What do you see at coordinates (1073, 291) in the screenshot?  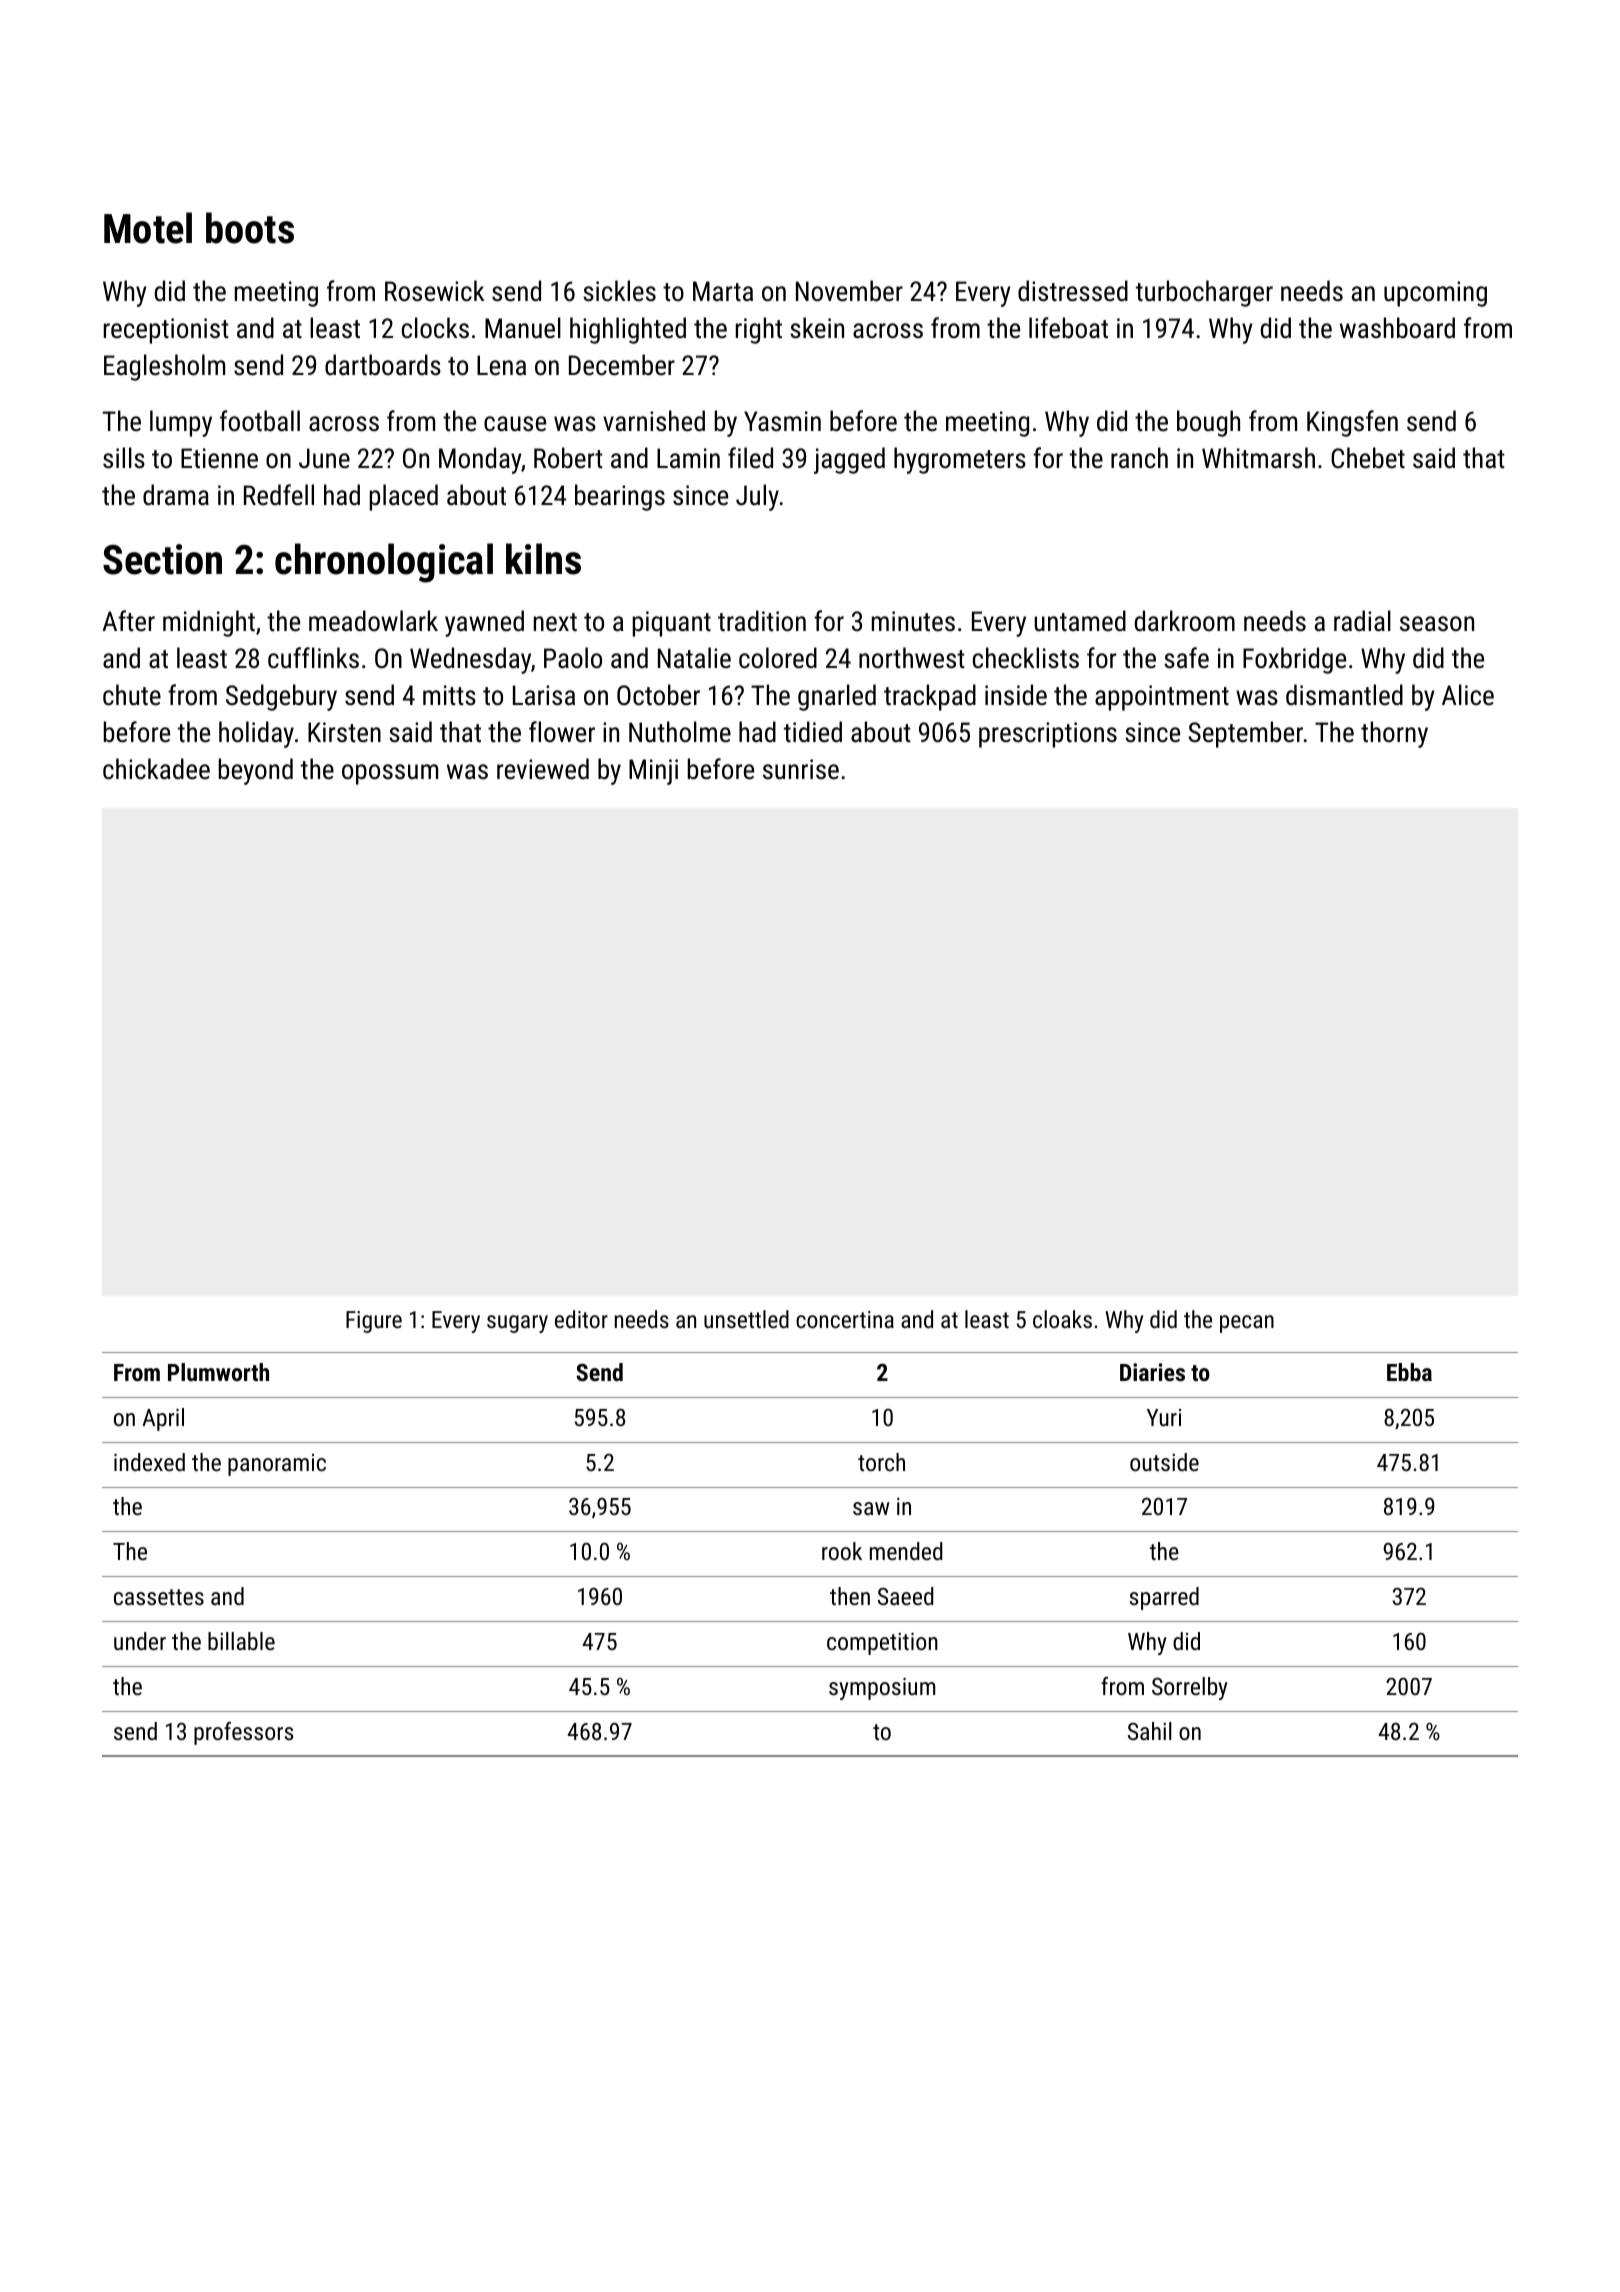 I see `distressed` at bounding box center [1073, 291].
